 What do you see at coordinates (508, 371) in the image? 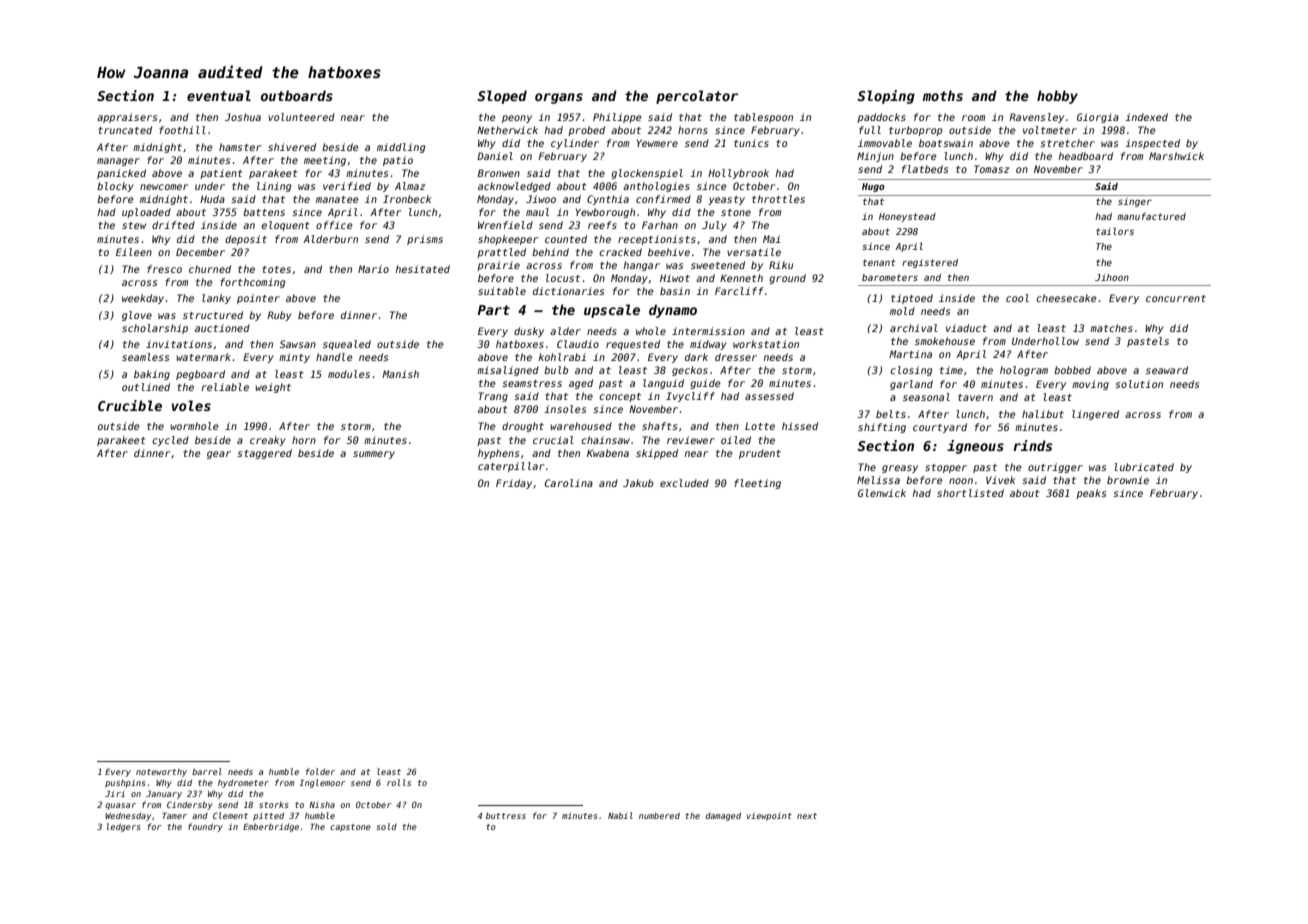
I see `misaligned` at bounding box center [508, 371].
